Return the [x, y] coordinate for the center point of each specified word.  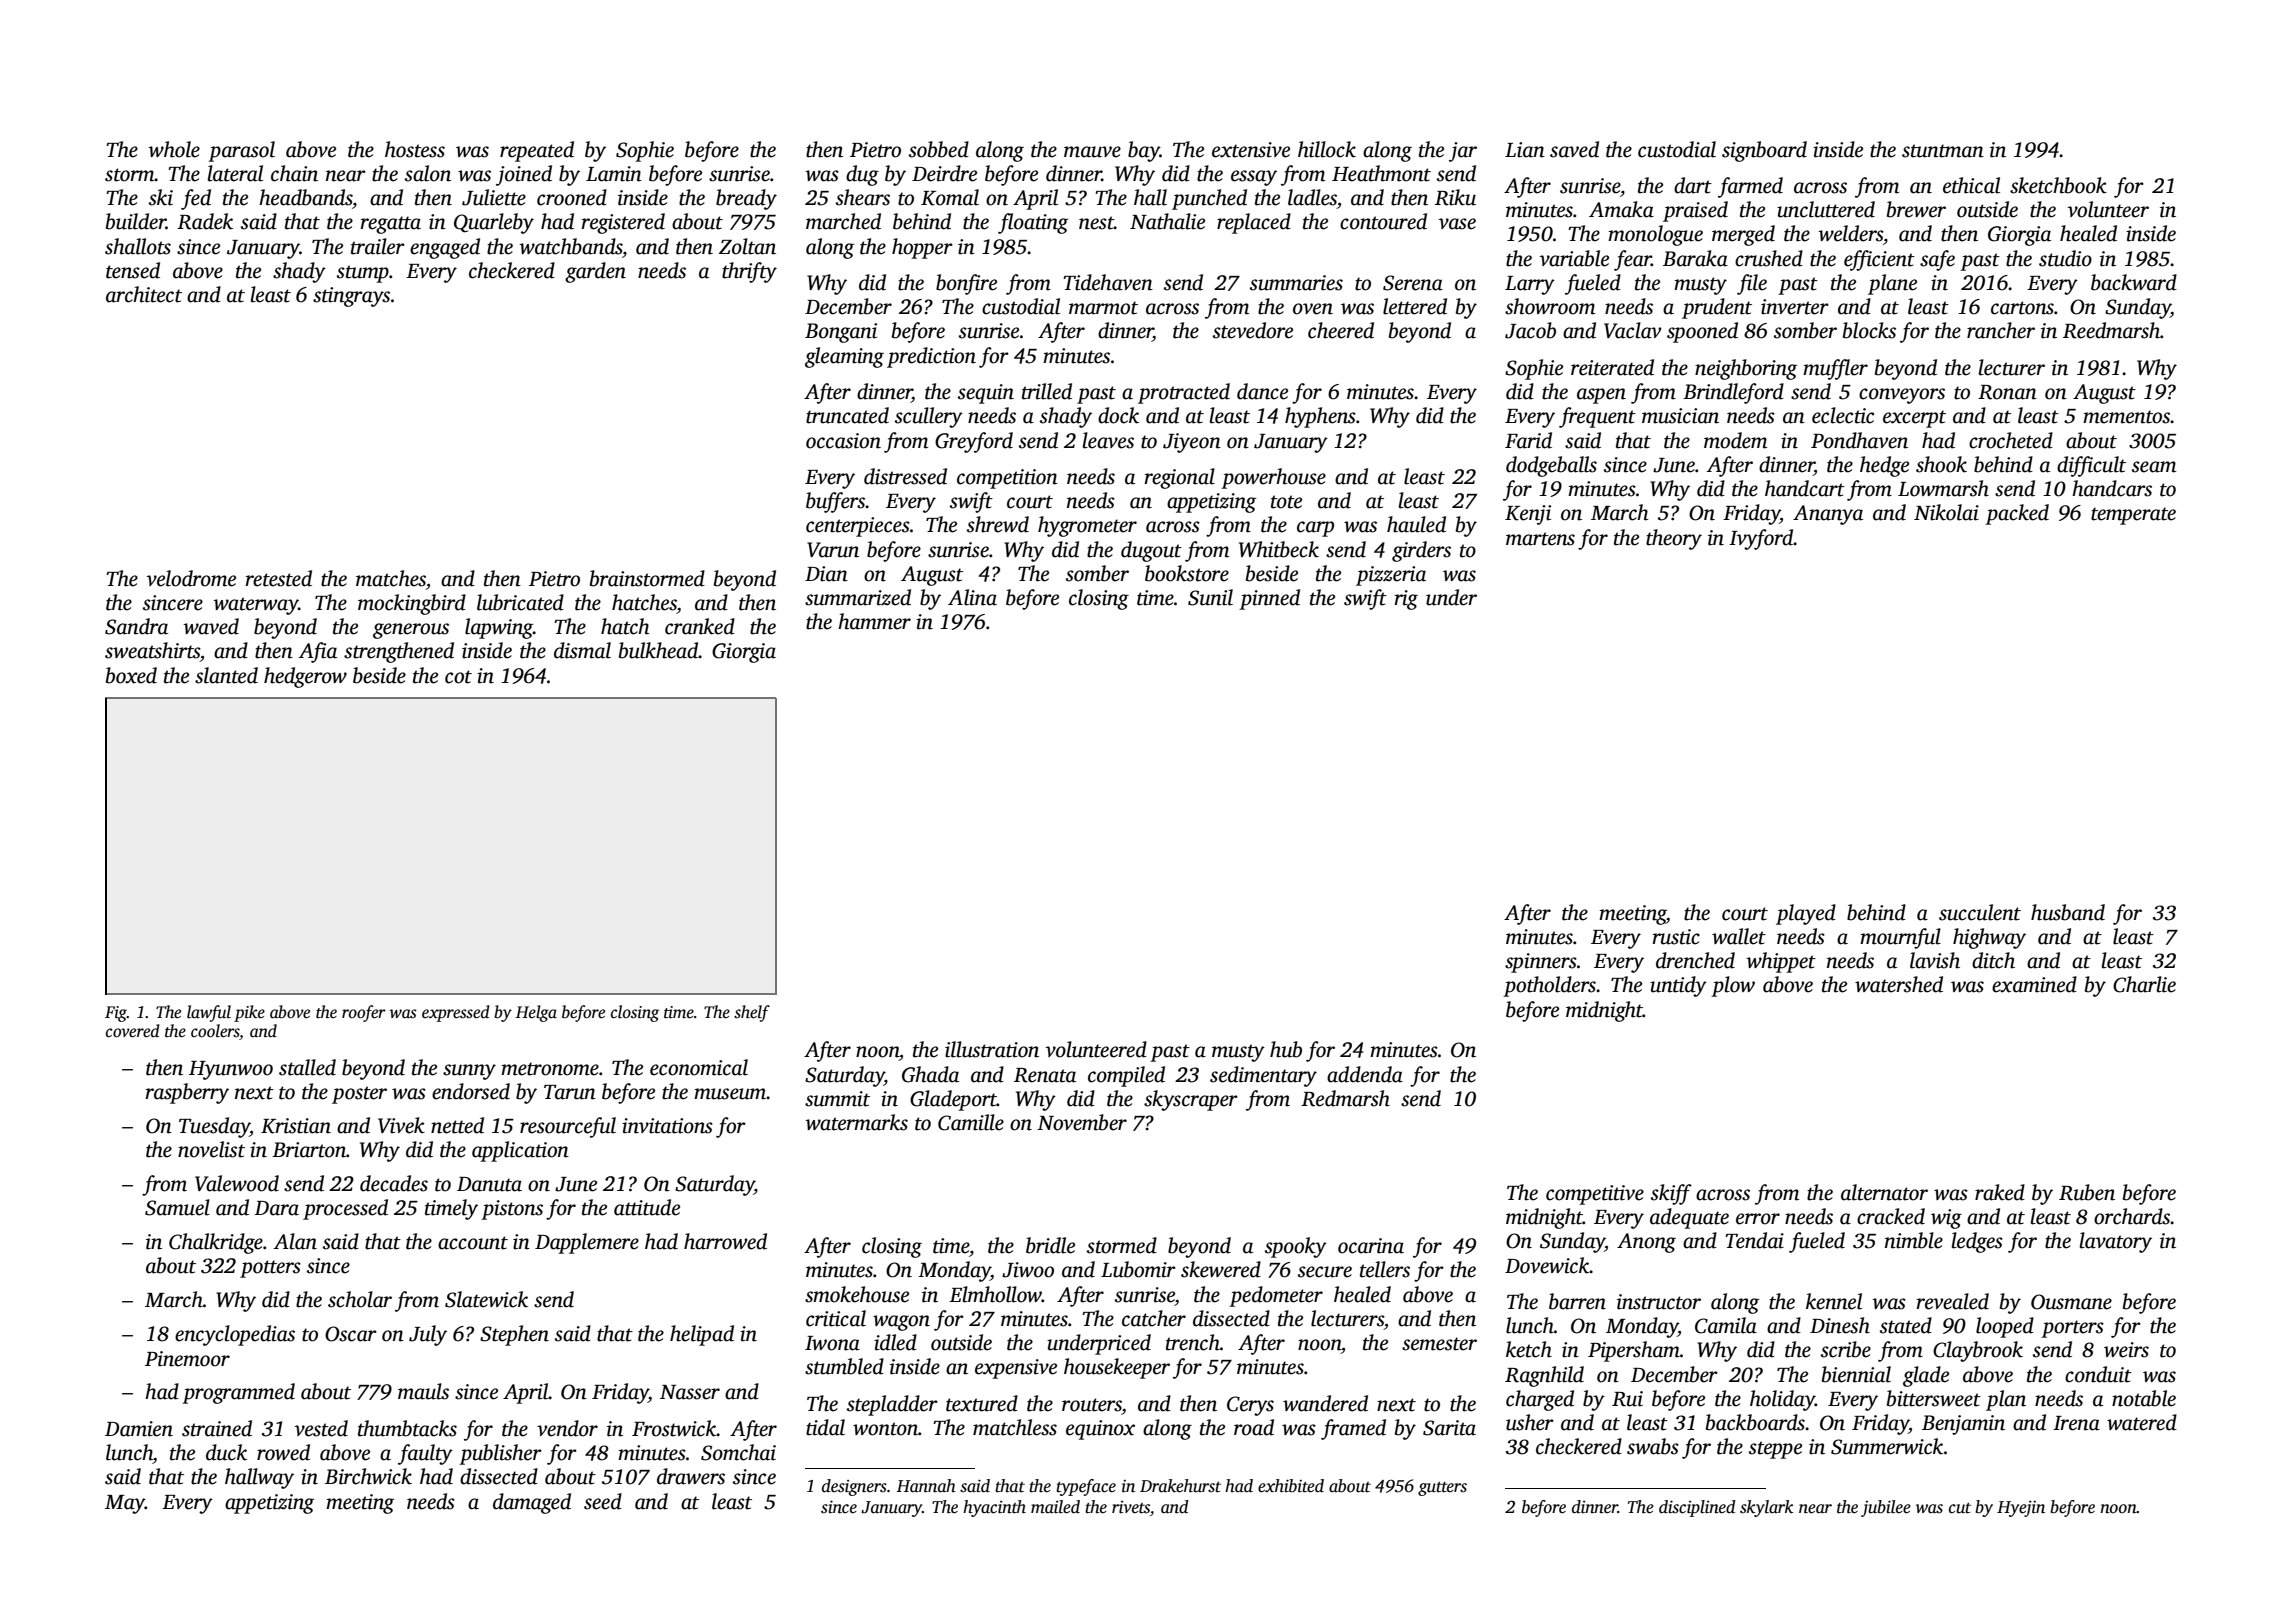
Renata [1045, 1075]
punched [1209, 199]
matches [391, 578]
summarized [858, 597]
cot [458, 677]
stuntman [1943, 151]
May [125, 1504]
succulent [1980, 912]
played [1806, 914]
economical [699, 1067]
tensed [133, 270]
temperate [2133, 516]
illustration [992, 1049]
